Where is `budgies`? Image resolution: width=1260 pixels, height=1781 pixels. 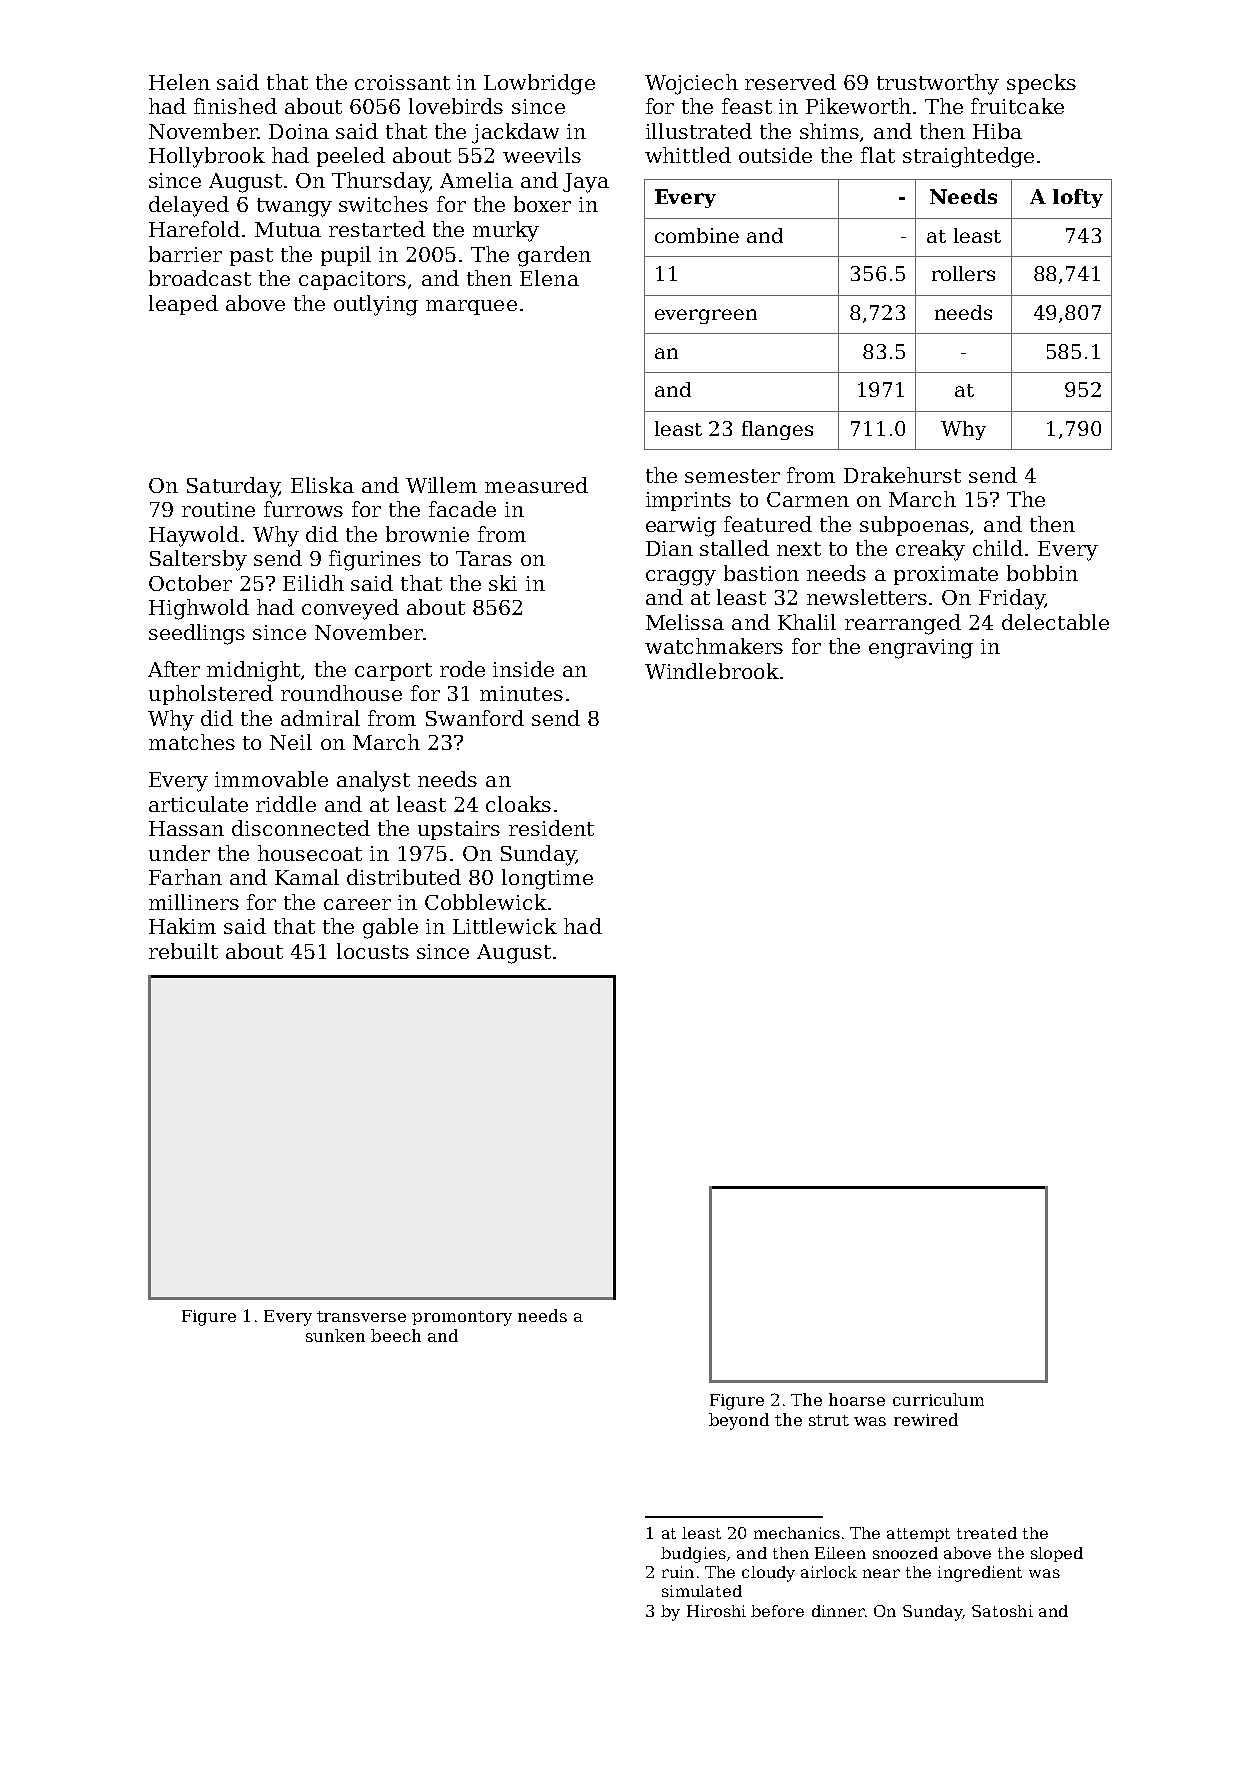 budgies is located at coordinates (693, 1555).
